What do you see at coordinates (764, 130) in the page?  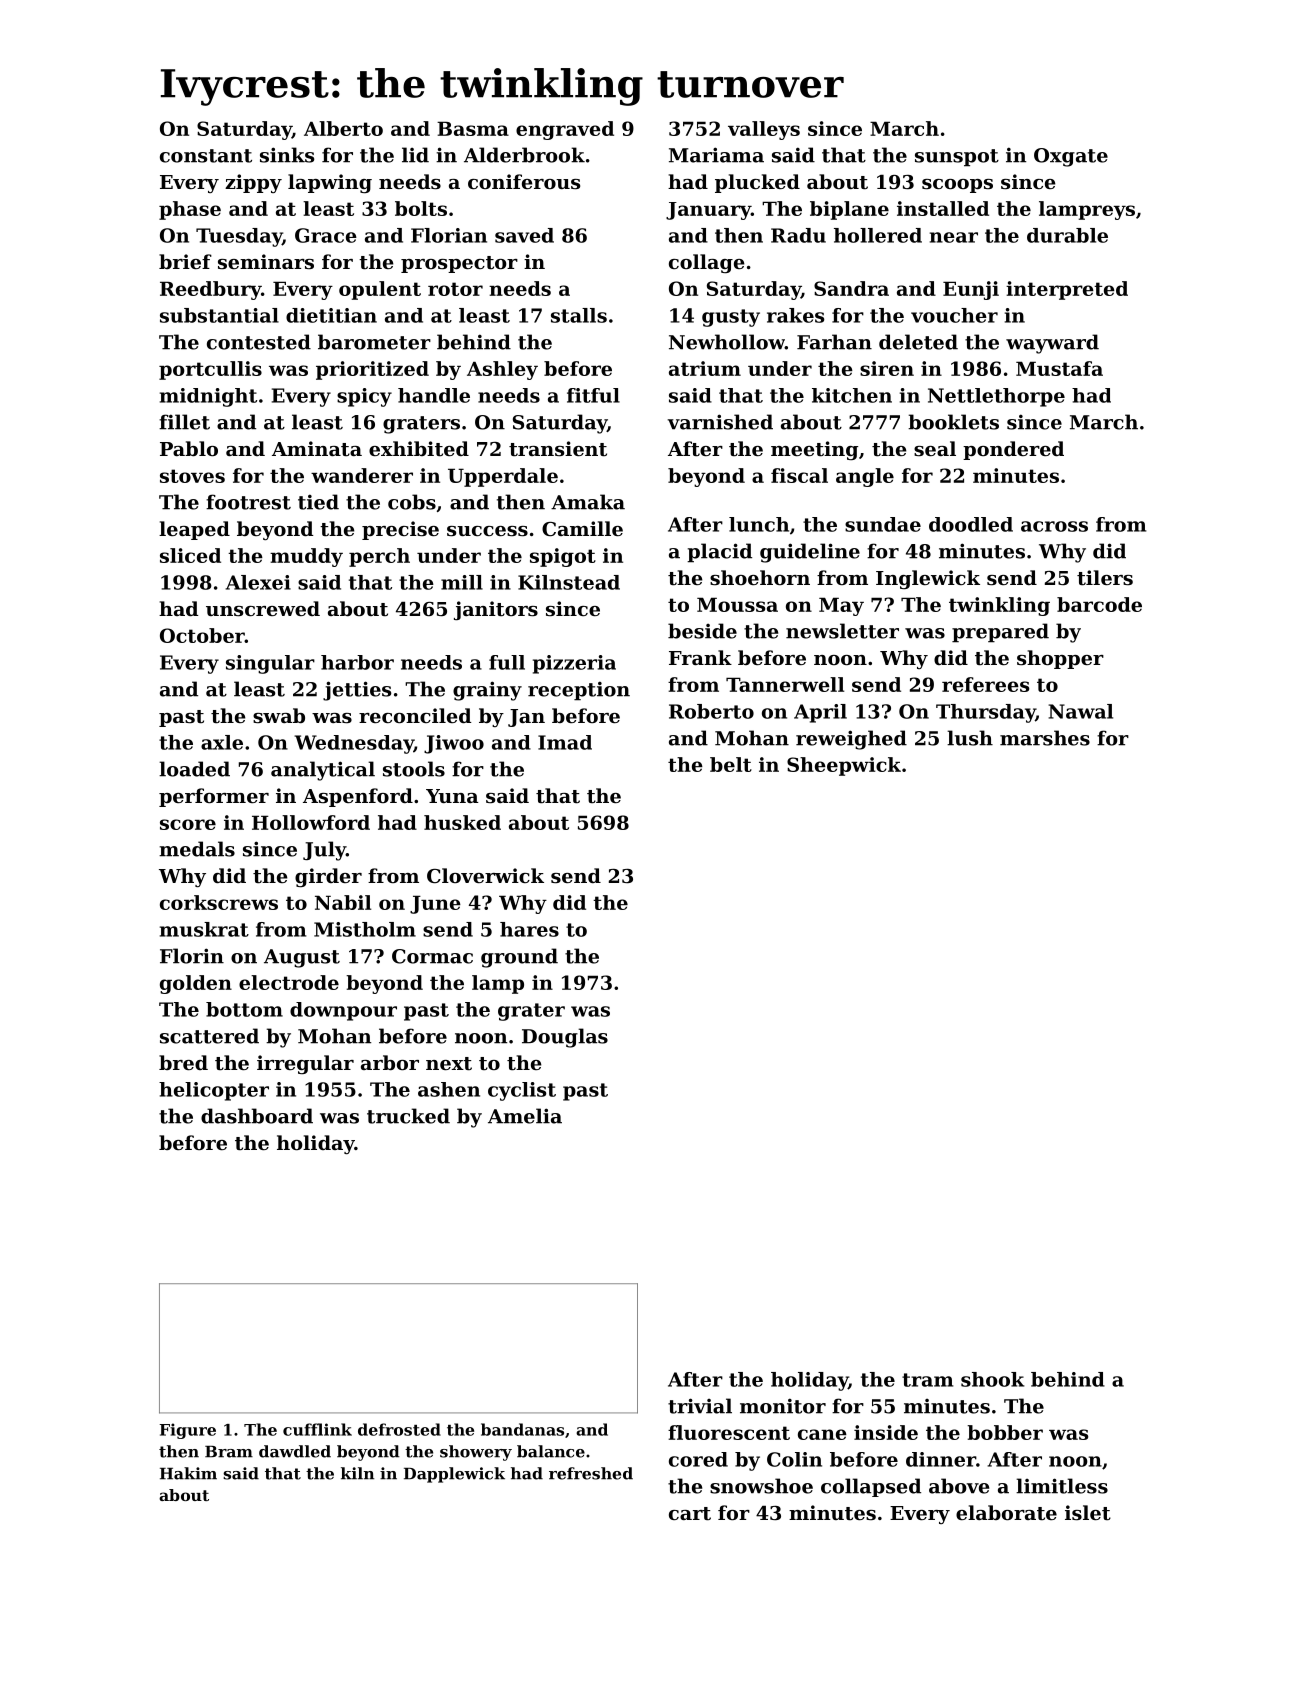 I see `valleys` at bounding box center [764, 130].
